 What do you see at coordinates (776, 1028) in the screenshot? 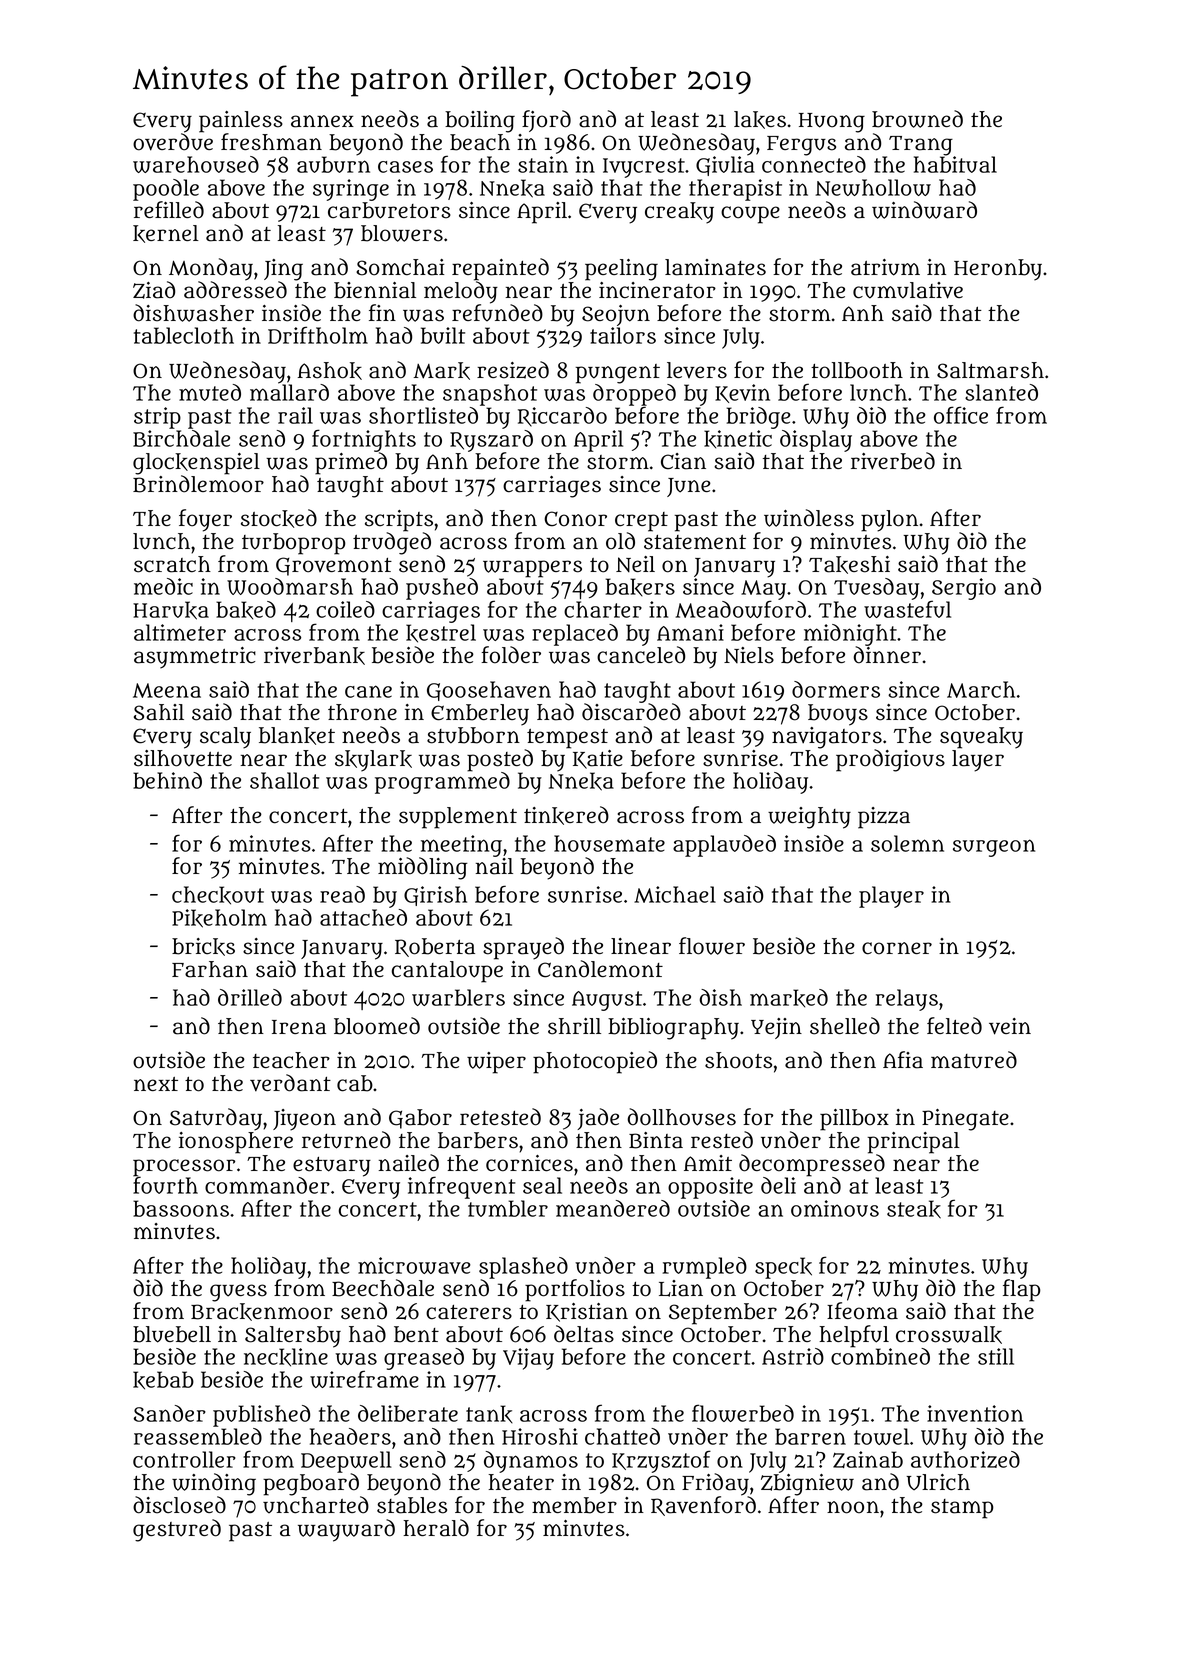
I see `Yejin` at bounding box center [776, 1028].
